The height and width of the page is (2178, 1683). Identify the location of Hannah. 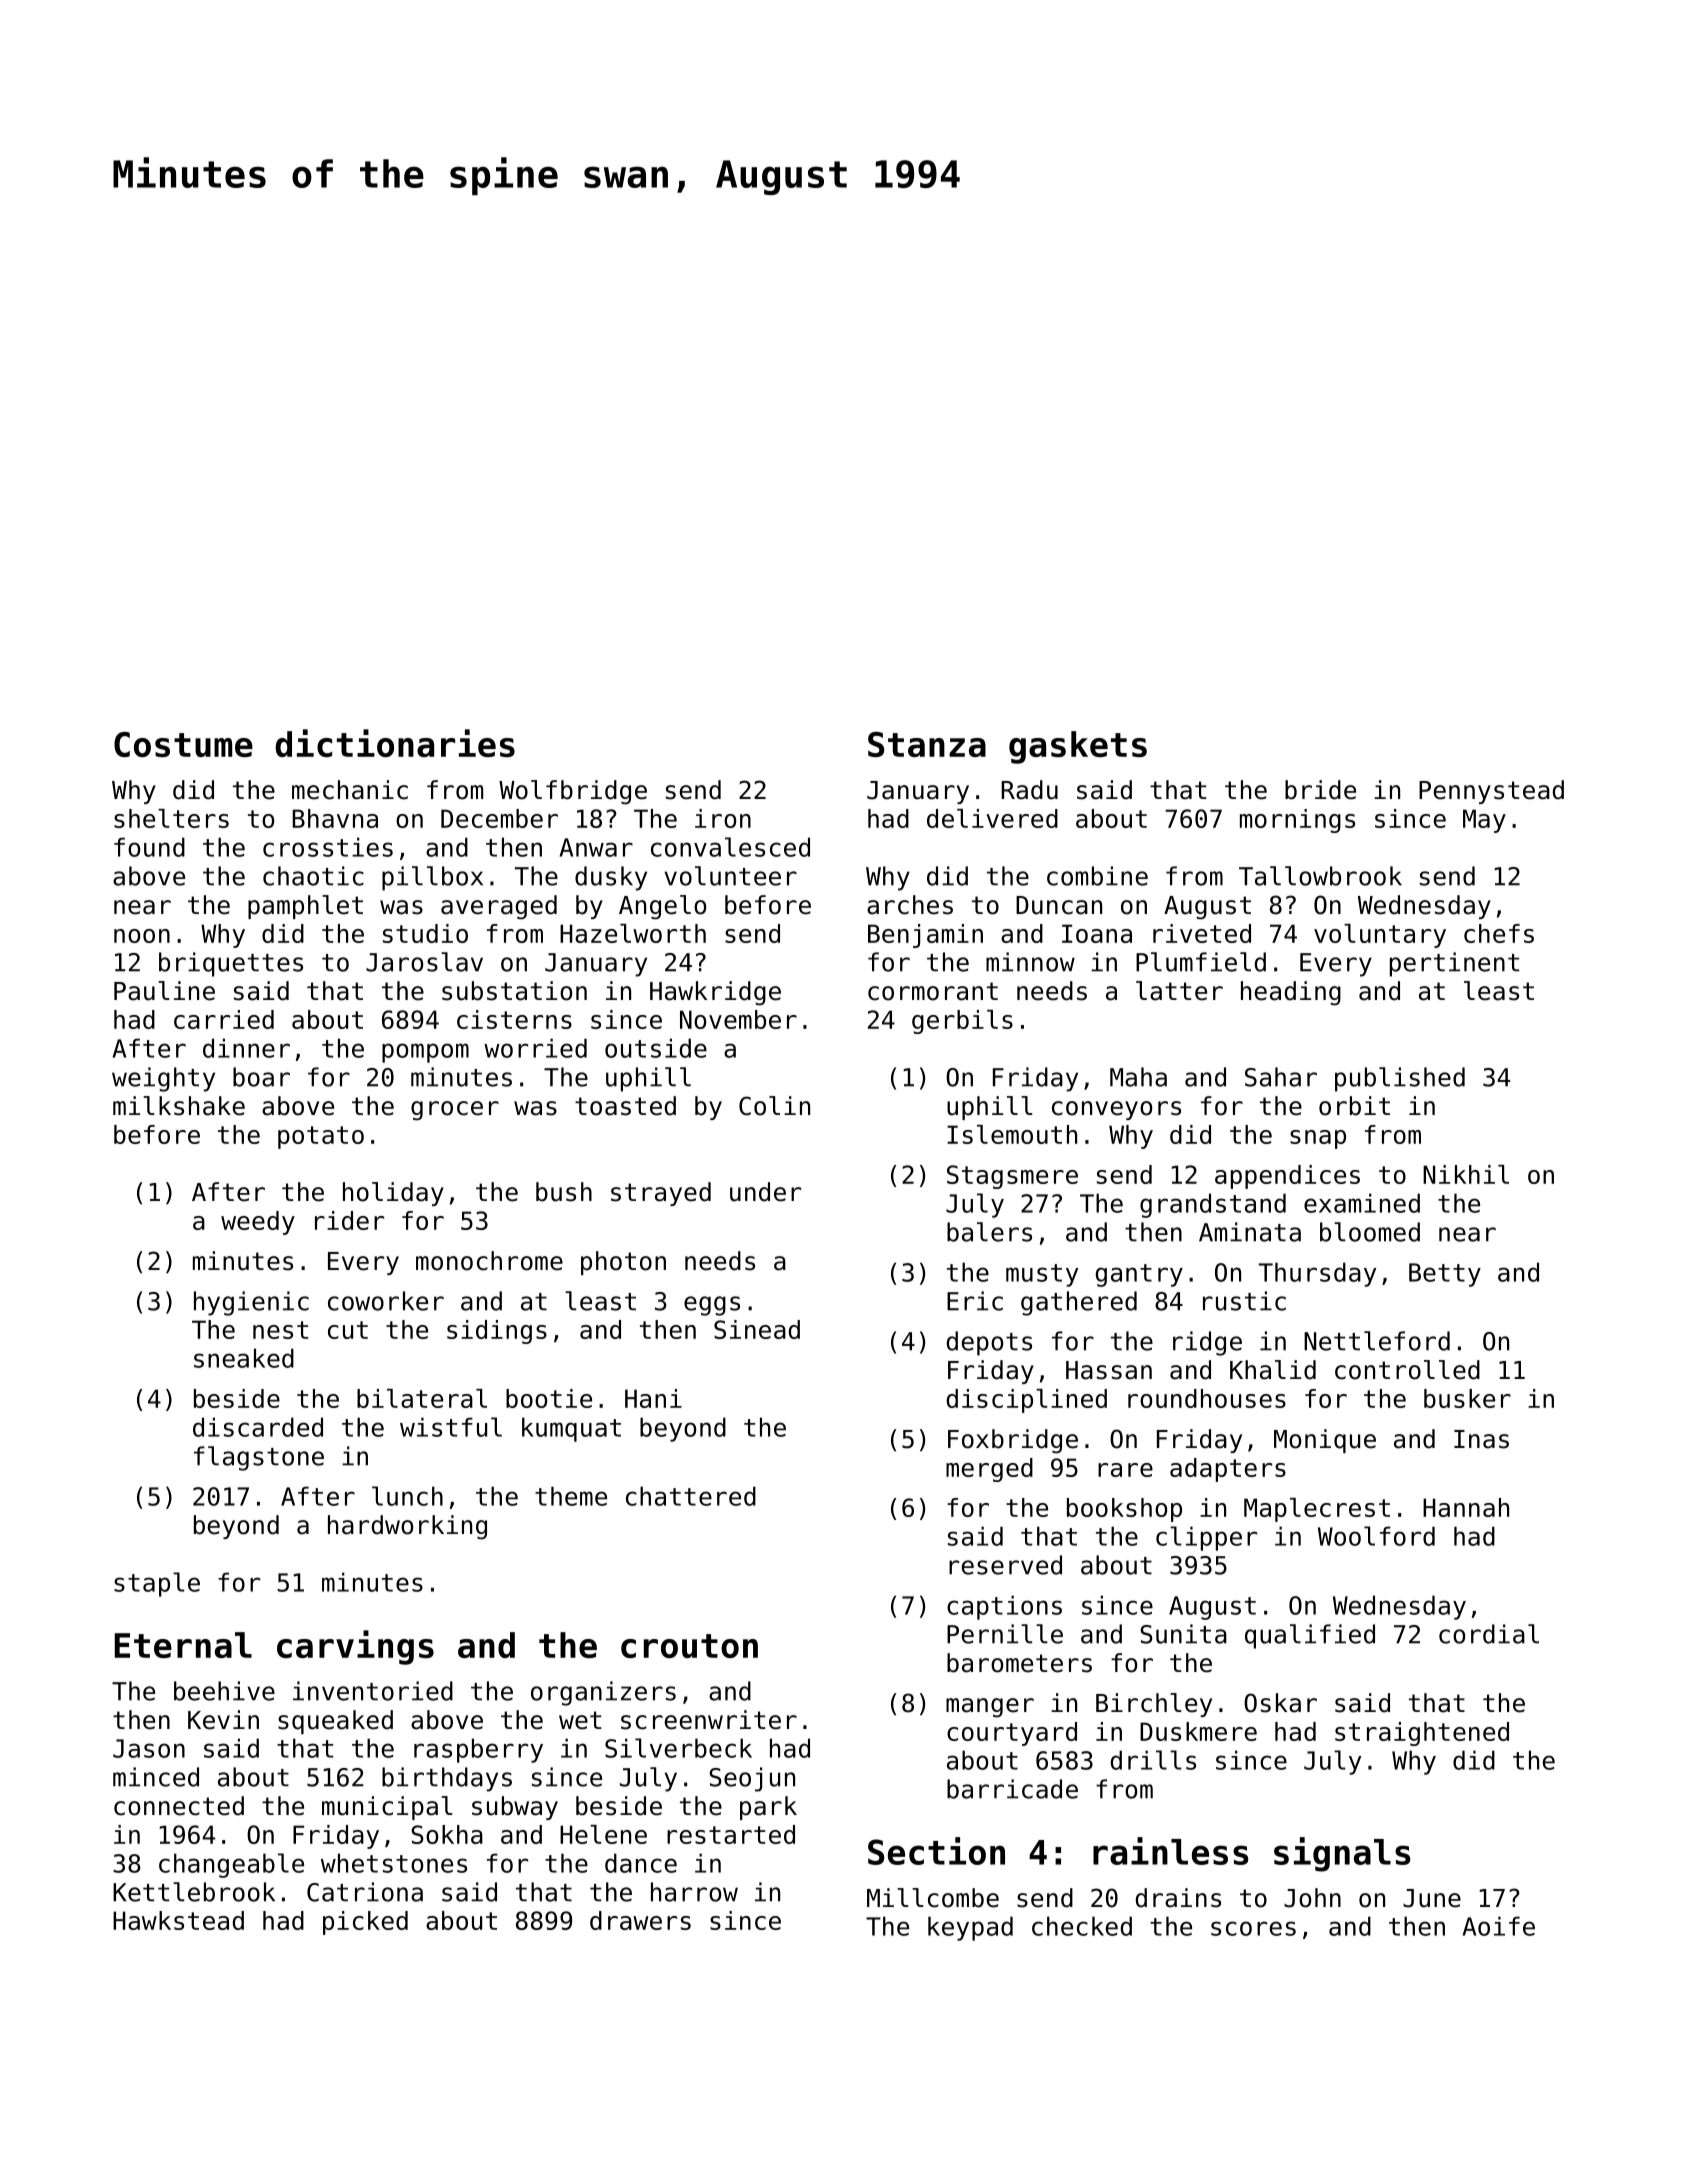
(1466, 1507).
